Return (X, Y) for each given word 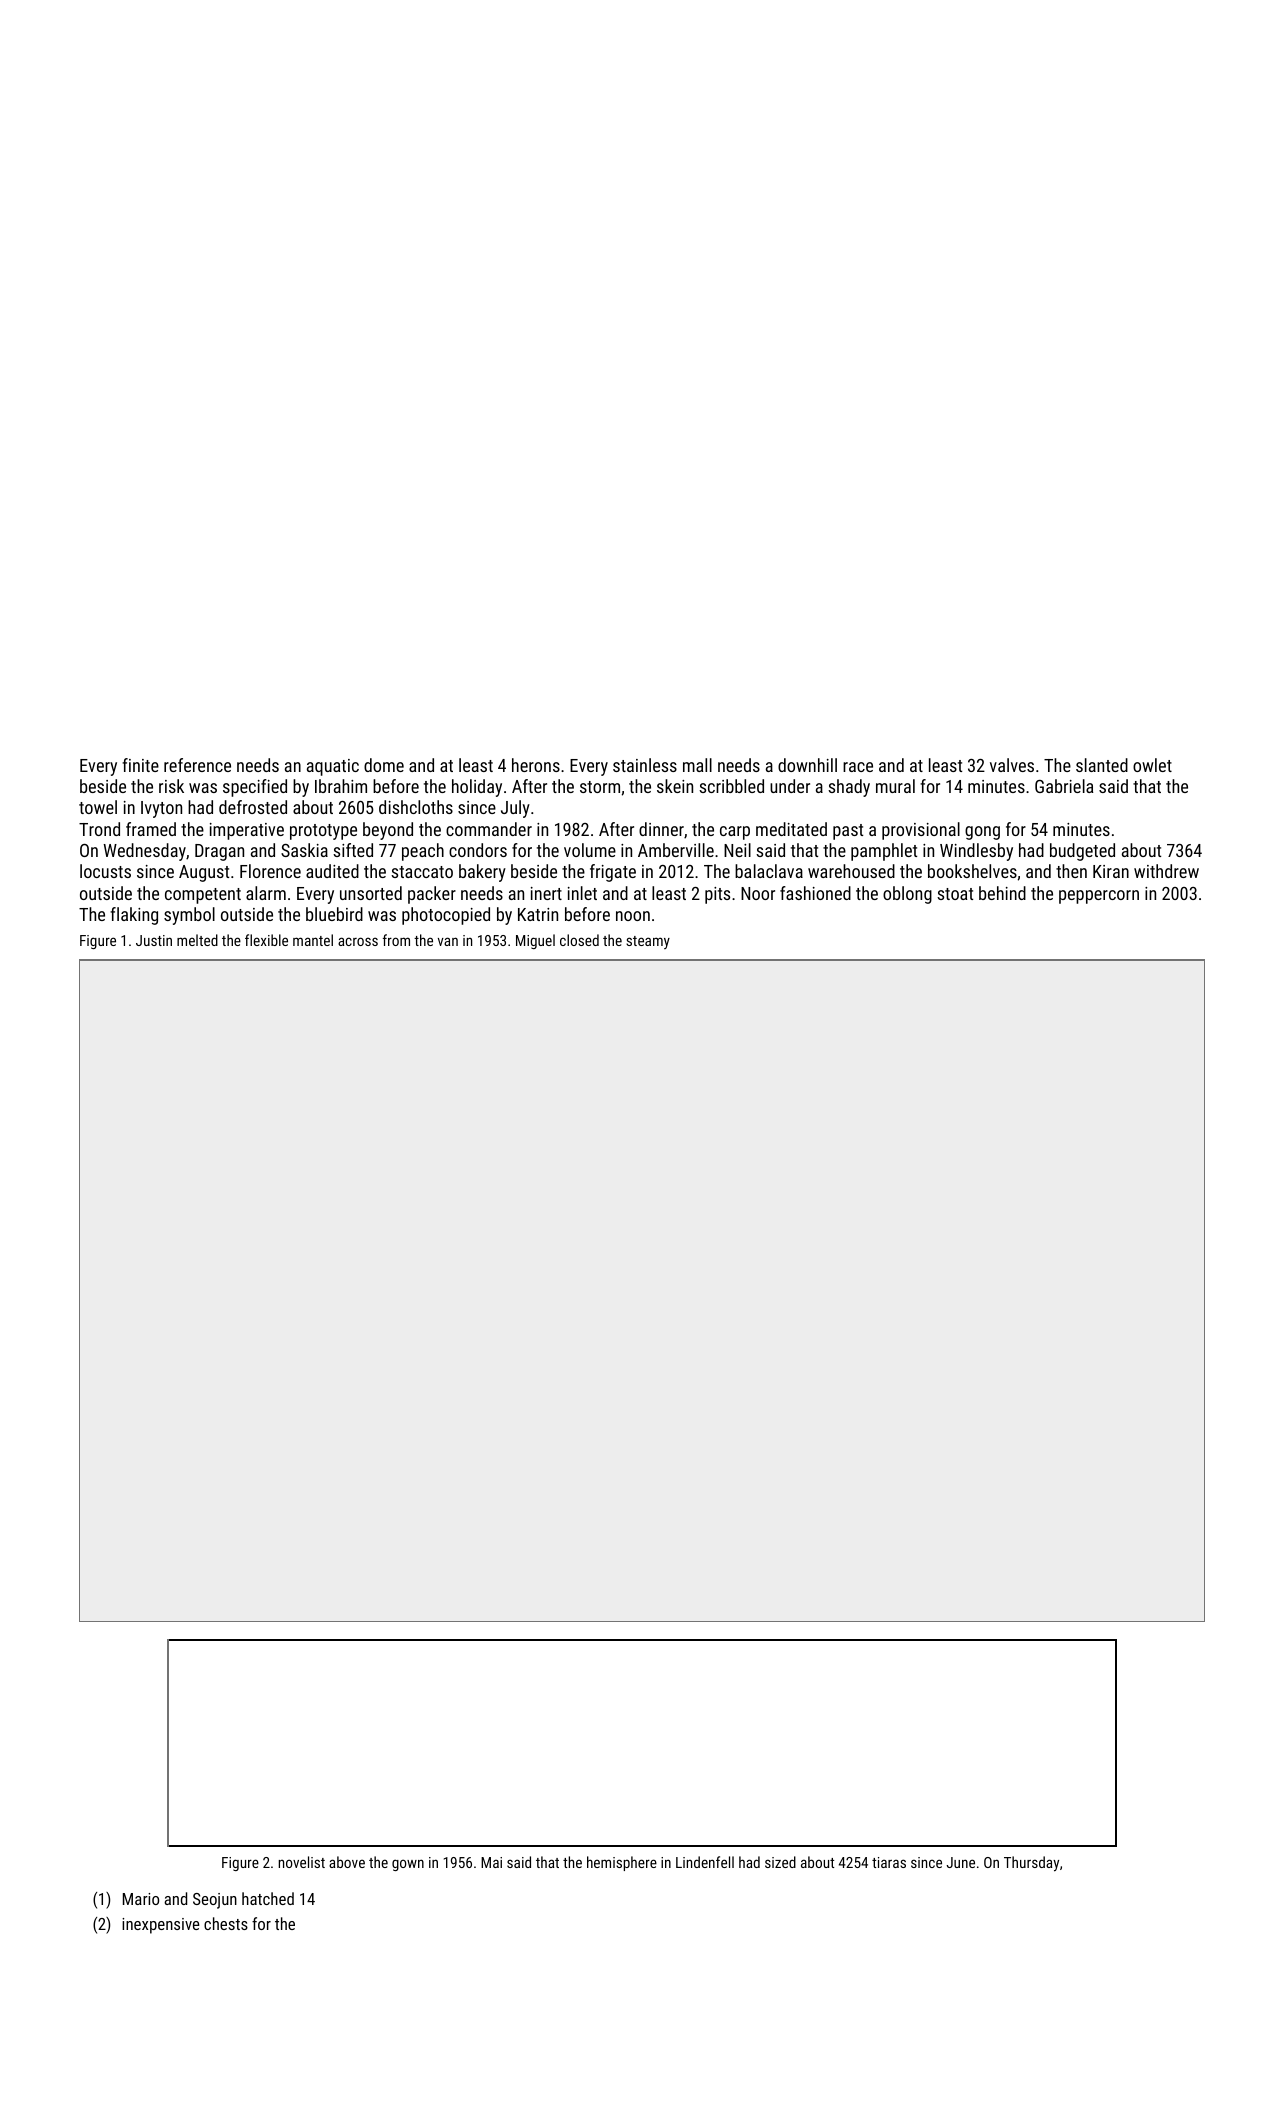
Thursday (1031, 1864)
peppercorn (1099, 897)
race (858, 767)
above (347, 1862)
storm (600, 787)
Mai (491, 1862)
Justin (154, 940)
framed (151, 829)
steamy (648, 942)
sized (780, 1862)
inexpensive (160, 1926)
